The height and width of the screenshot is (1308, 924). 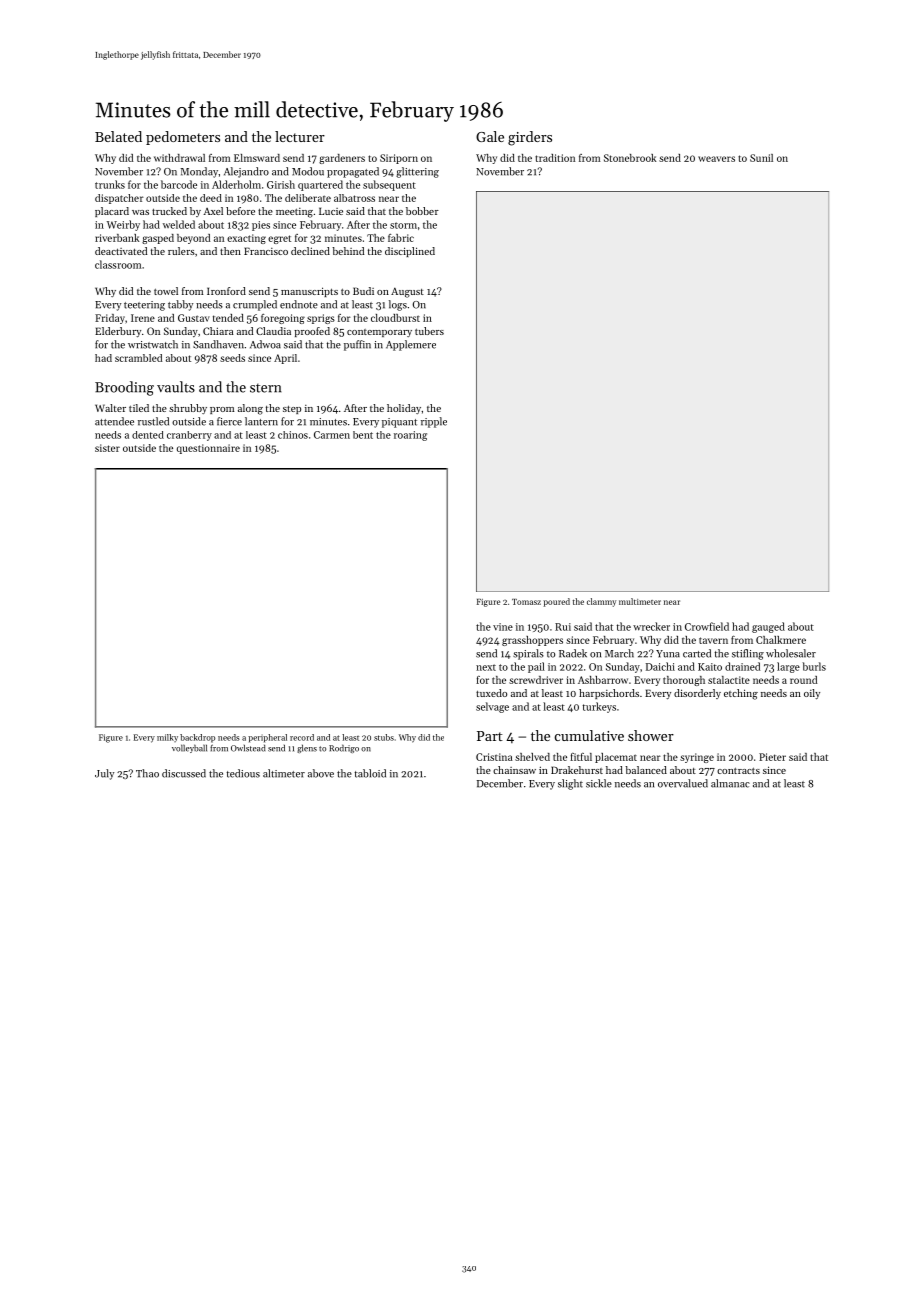 What do you see at coordinates (526, 602) in the screenshot?
I see `Tomasz` at bounding box center [526, 602].
